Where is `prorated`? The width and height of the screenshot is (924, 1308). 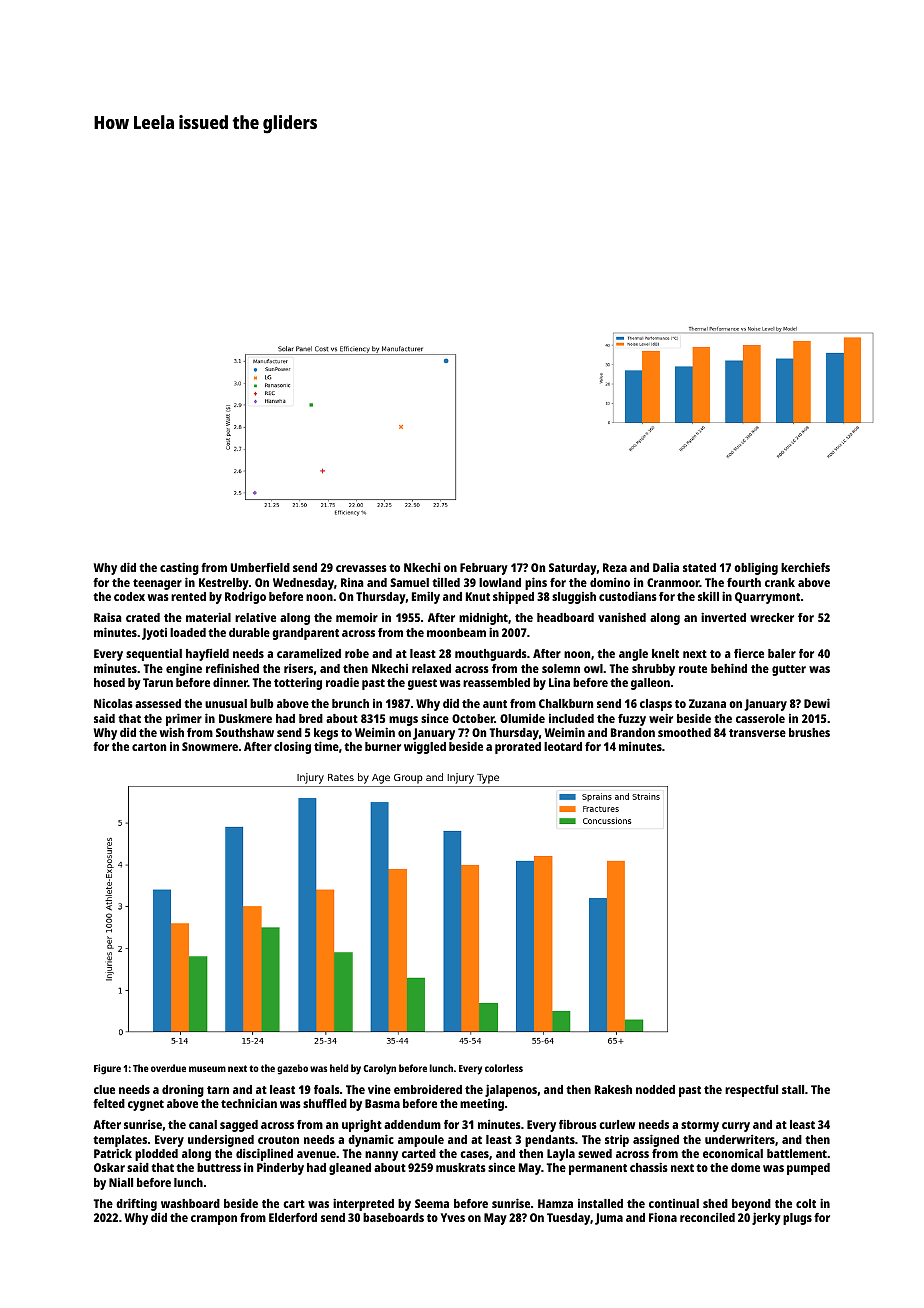 prorated is located at coordinates (518, 748).
